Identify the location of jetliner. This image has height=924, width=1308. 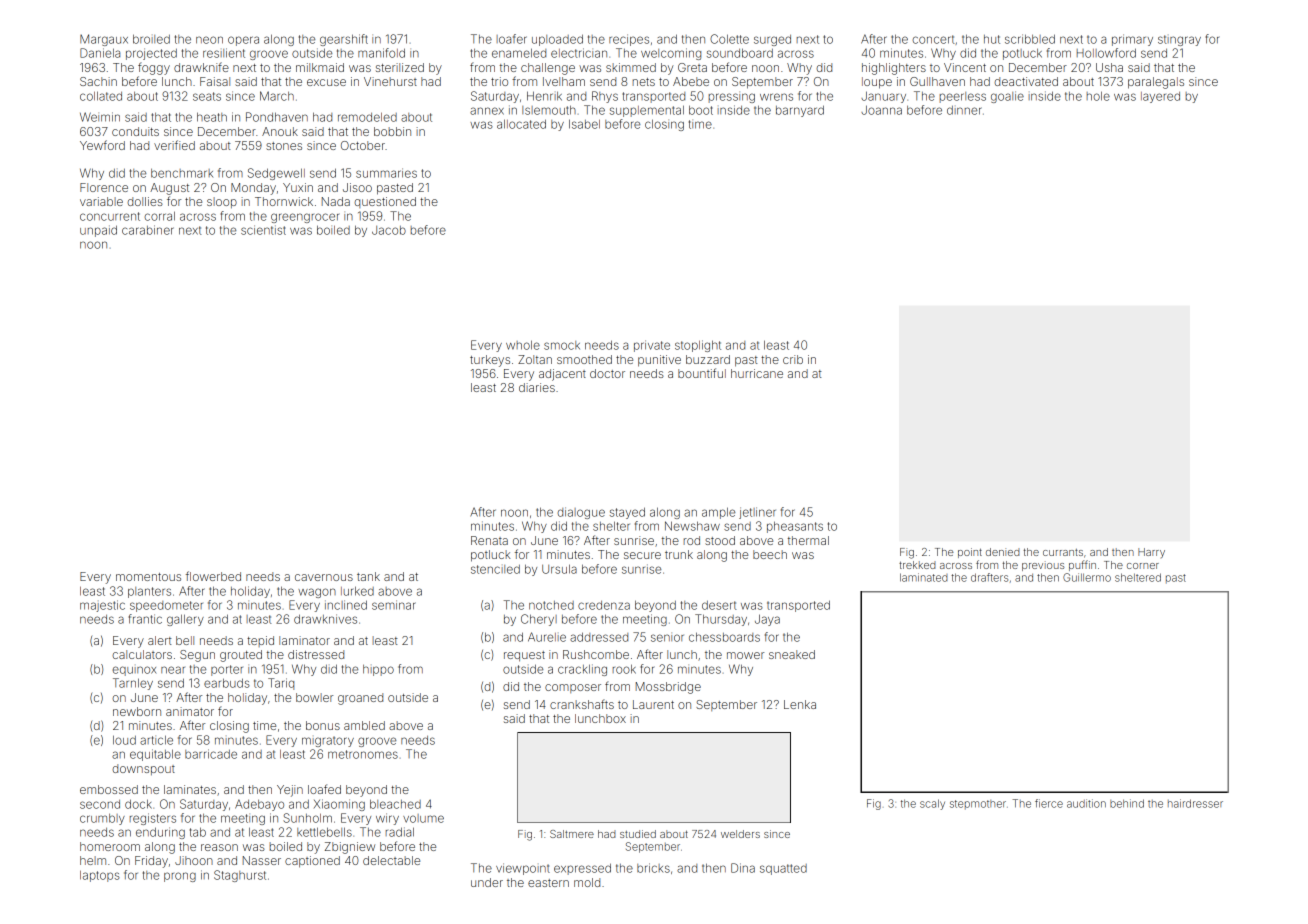
(757, 513).
